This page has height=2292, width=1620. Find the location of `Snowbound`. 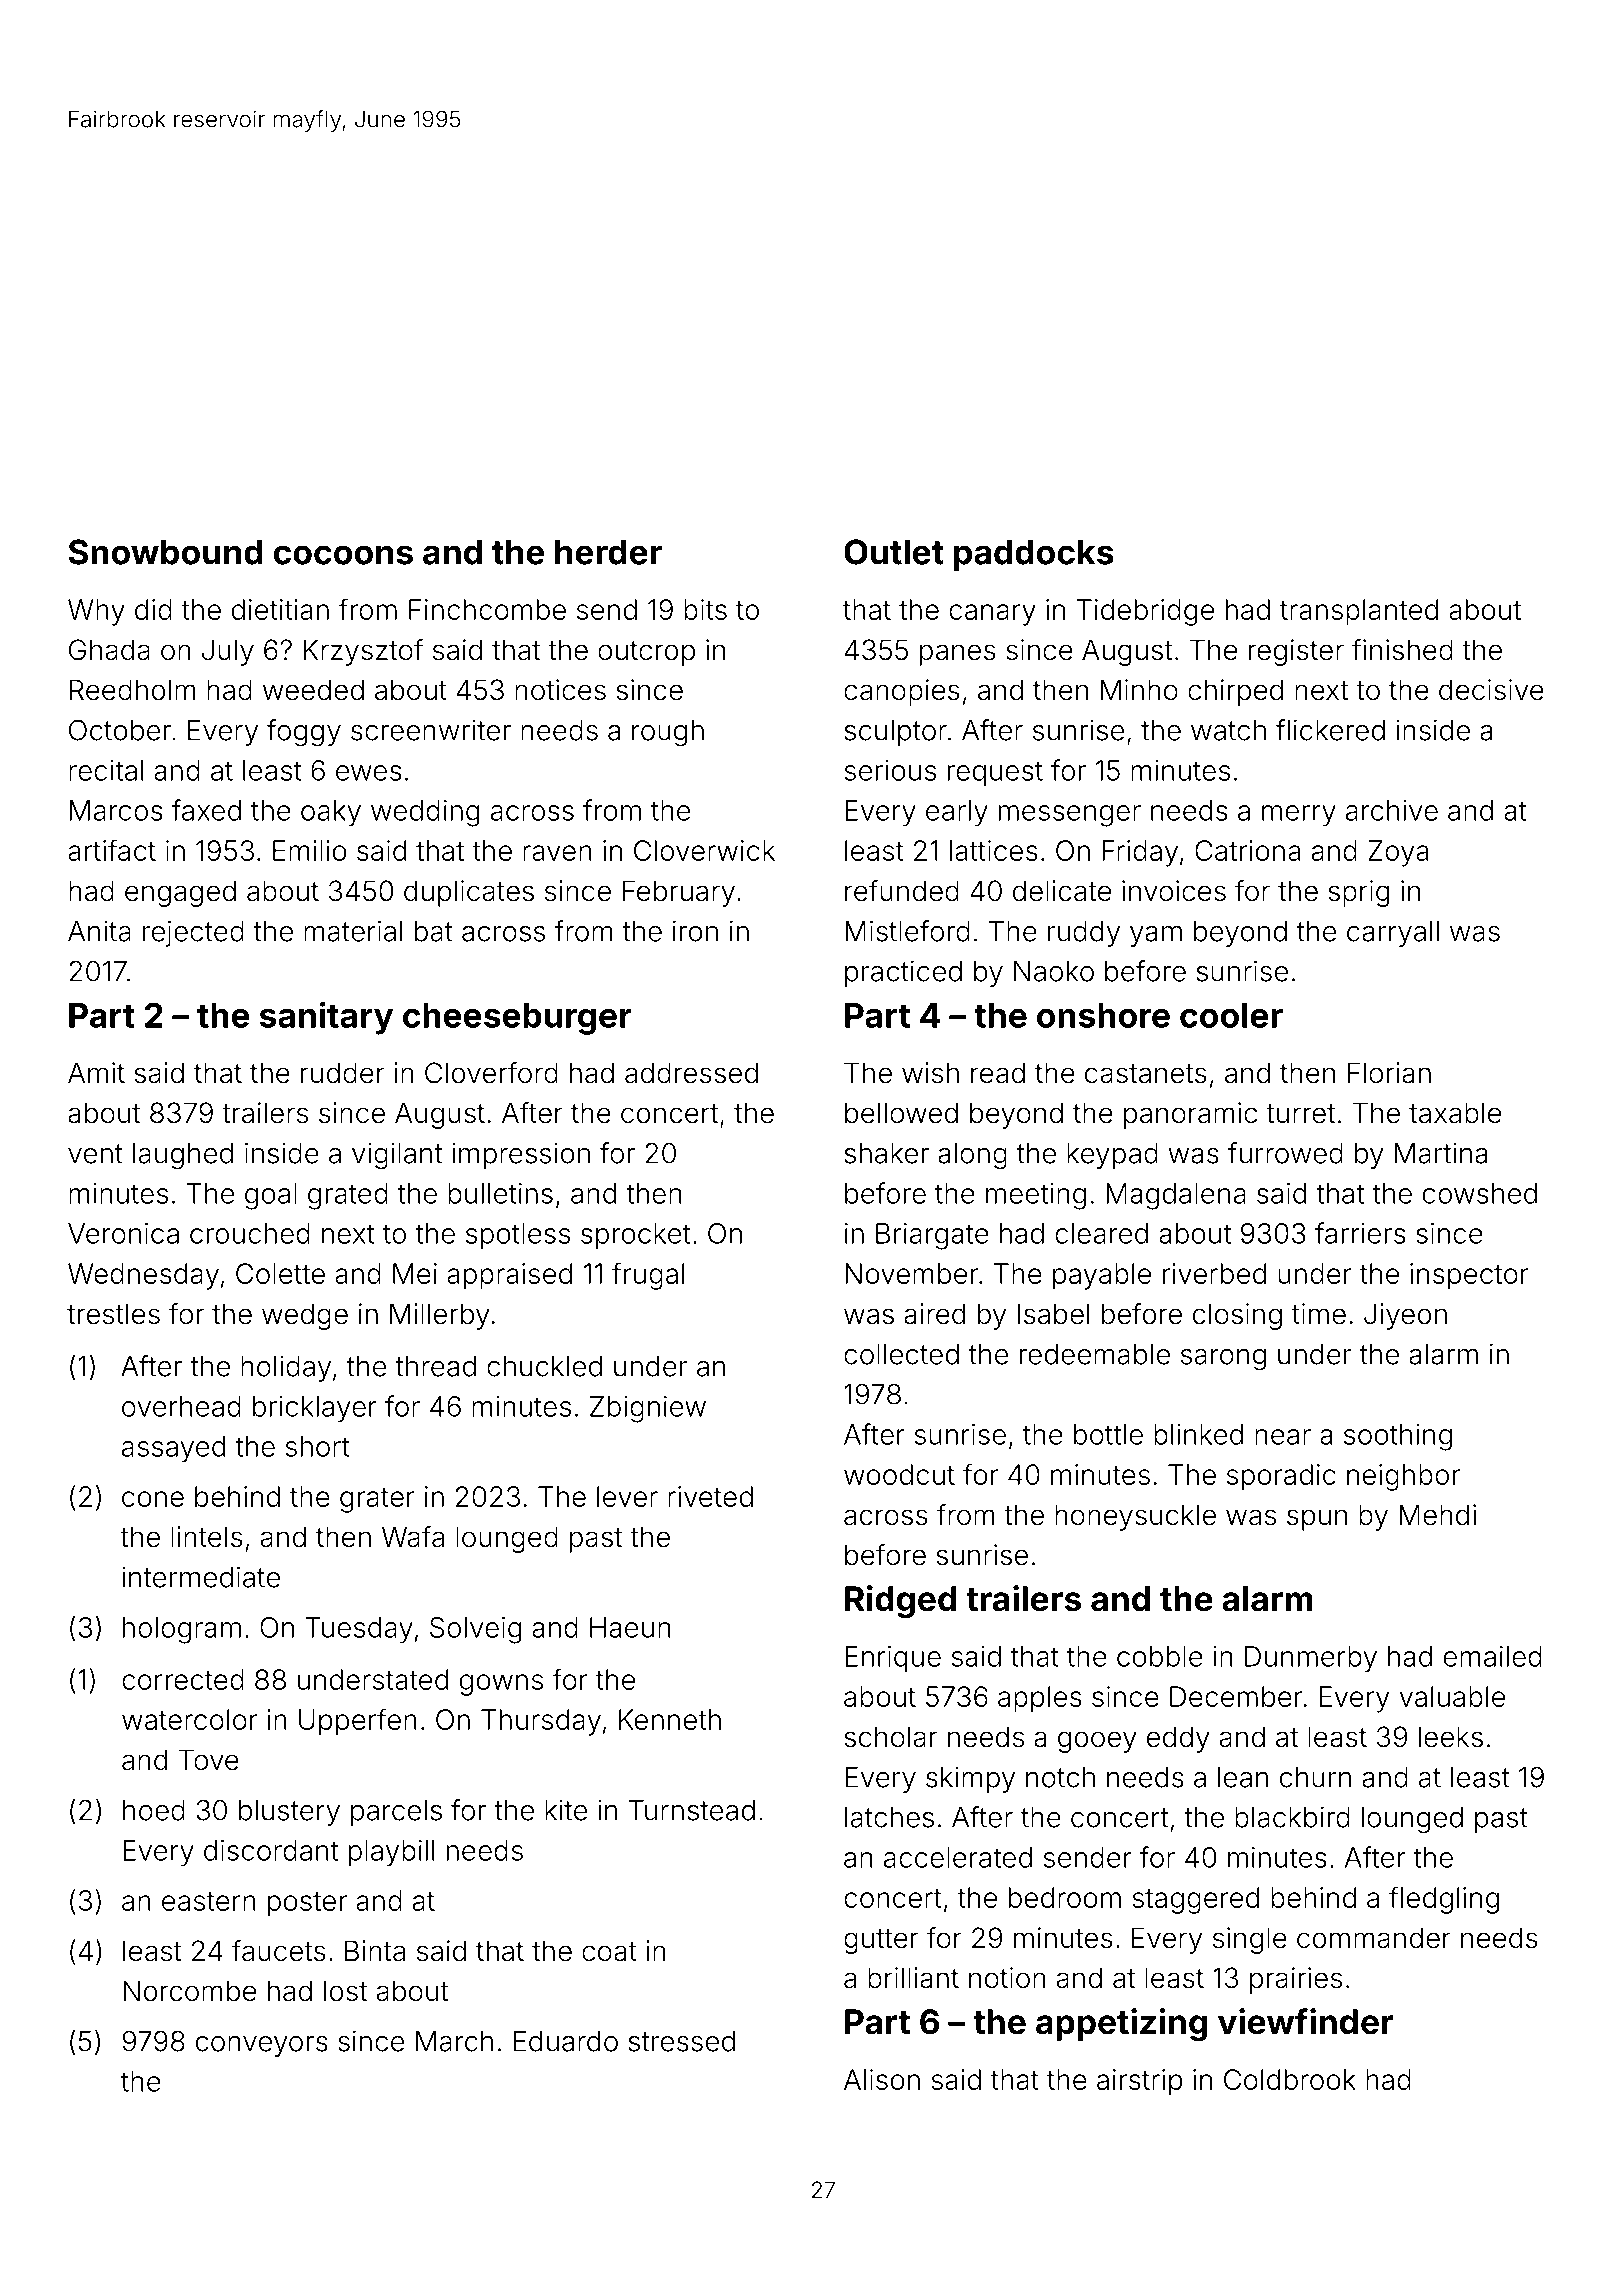

Snowbound is located at coordinates (165, 552).
